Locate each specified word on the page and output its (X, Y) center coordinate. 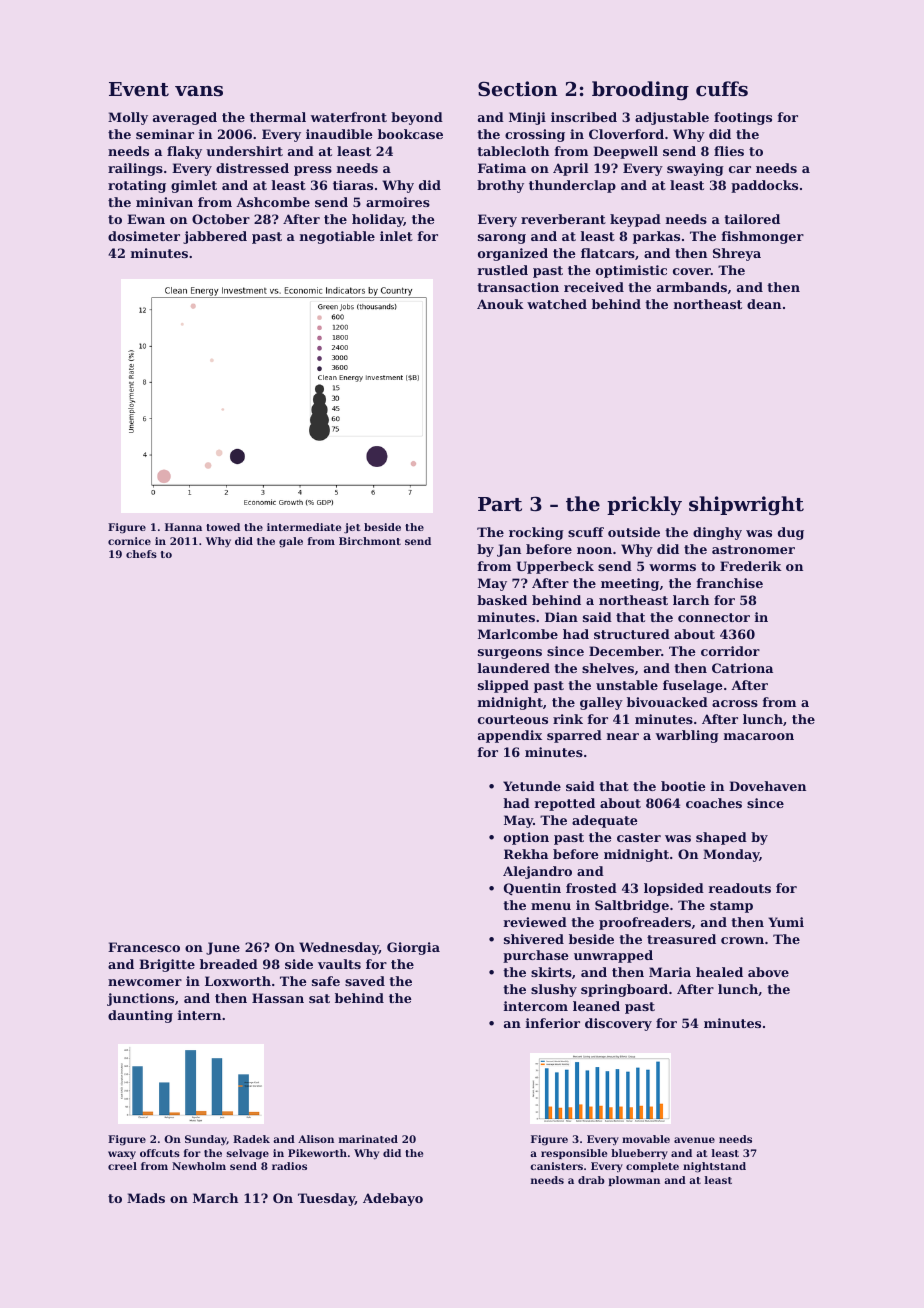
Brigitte (167, 965)
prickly (644, 505)
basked (502, 600)
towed (223, 527)
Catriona (742, 668)
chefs (141, 554)
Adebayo (393, 1199)
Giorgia (413, 948)
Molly (128, 118)
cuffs (722, 88)
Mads (146, 1198)
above (768, 972)
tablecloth (513, 151)
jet (352, 528)
